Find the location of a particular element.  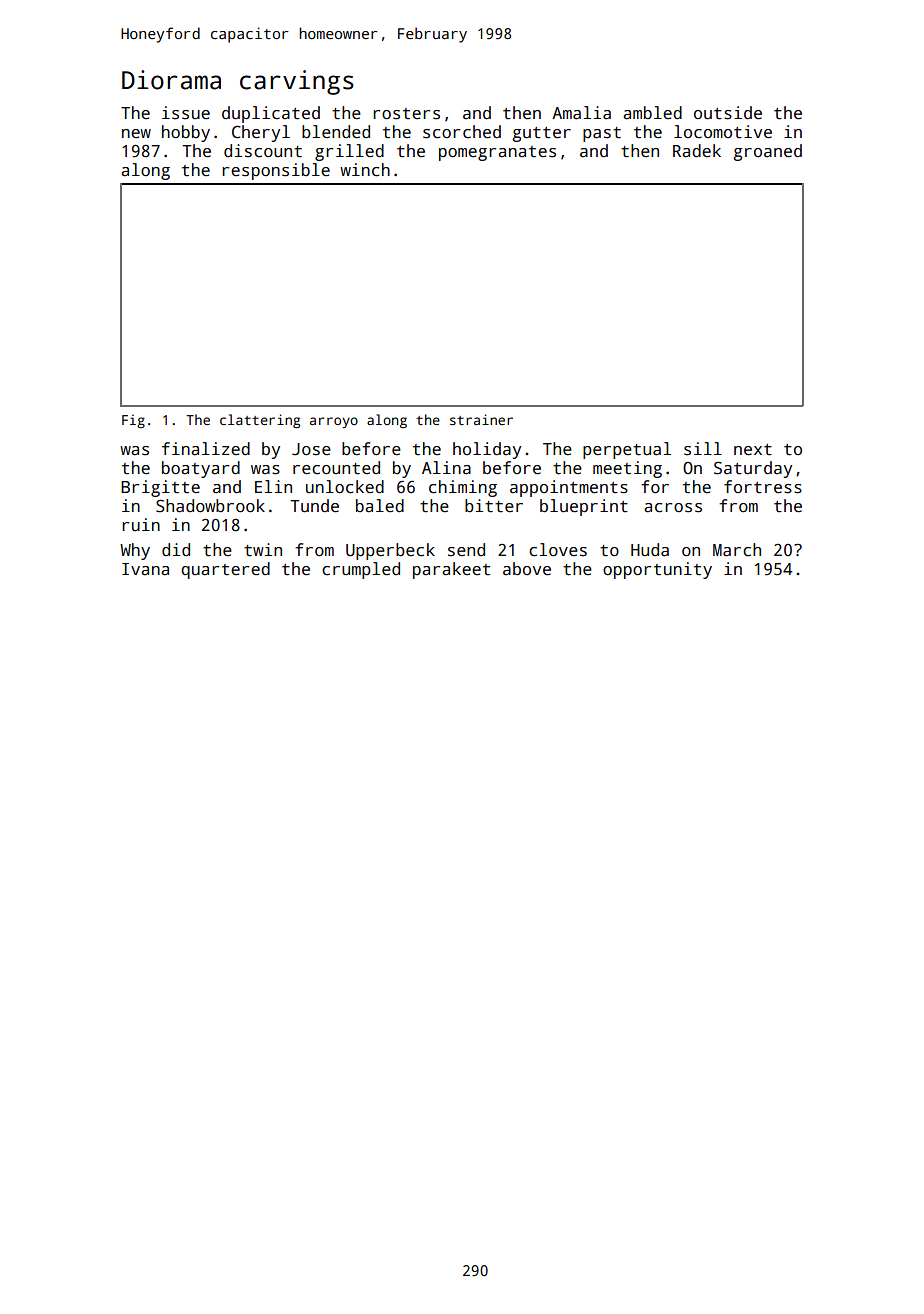

next is located at coordinates (753, 450).
